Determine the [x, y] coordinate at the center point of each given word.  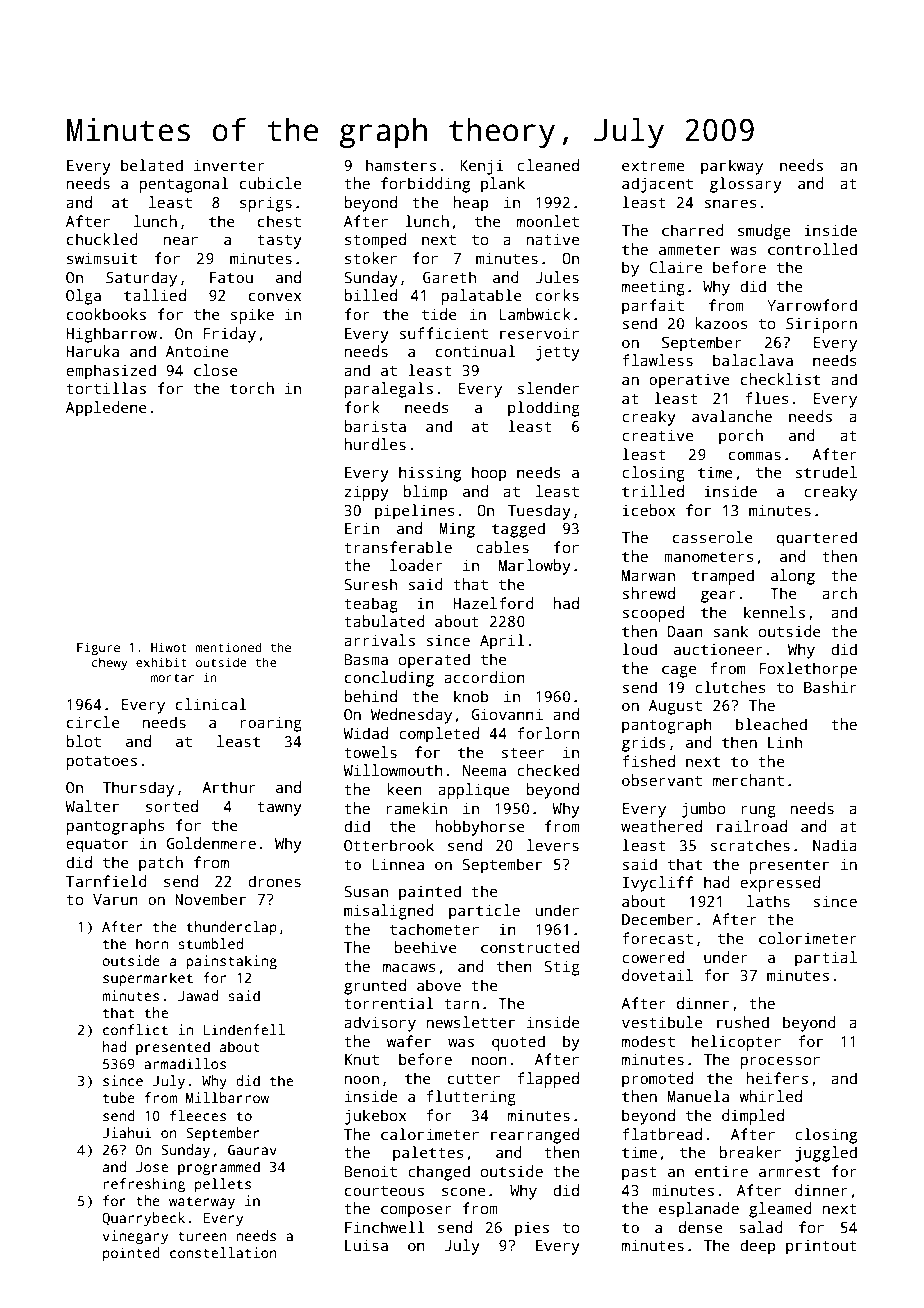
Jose [152, 1167]
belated [152, 165]
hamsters [401, 165]
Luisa [366, 1245]
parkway [732, 167]
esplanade [699, 1210]
